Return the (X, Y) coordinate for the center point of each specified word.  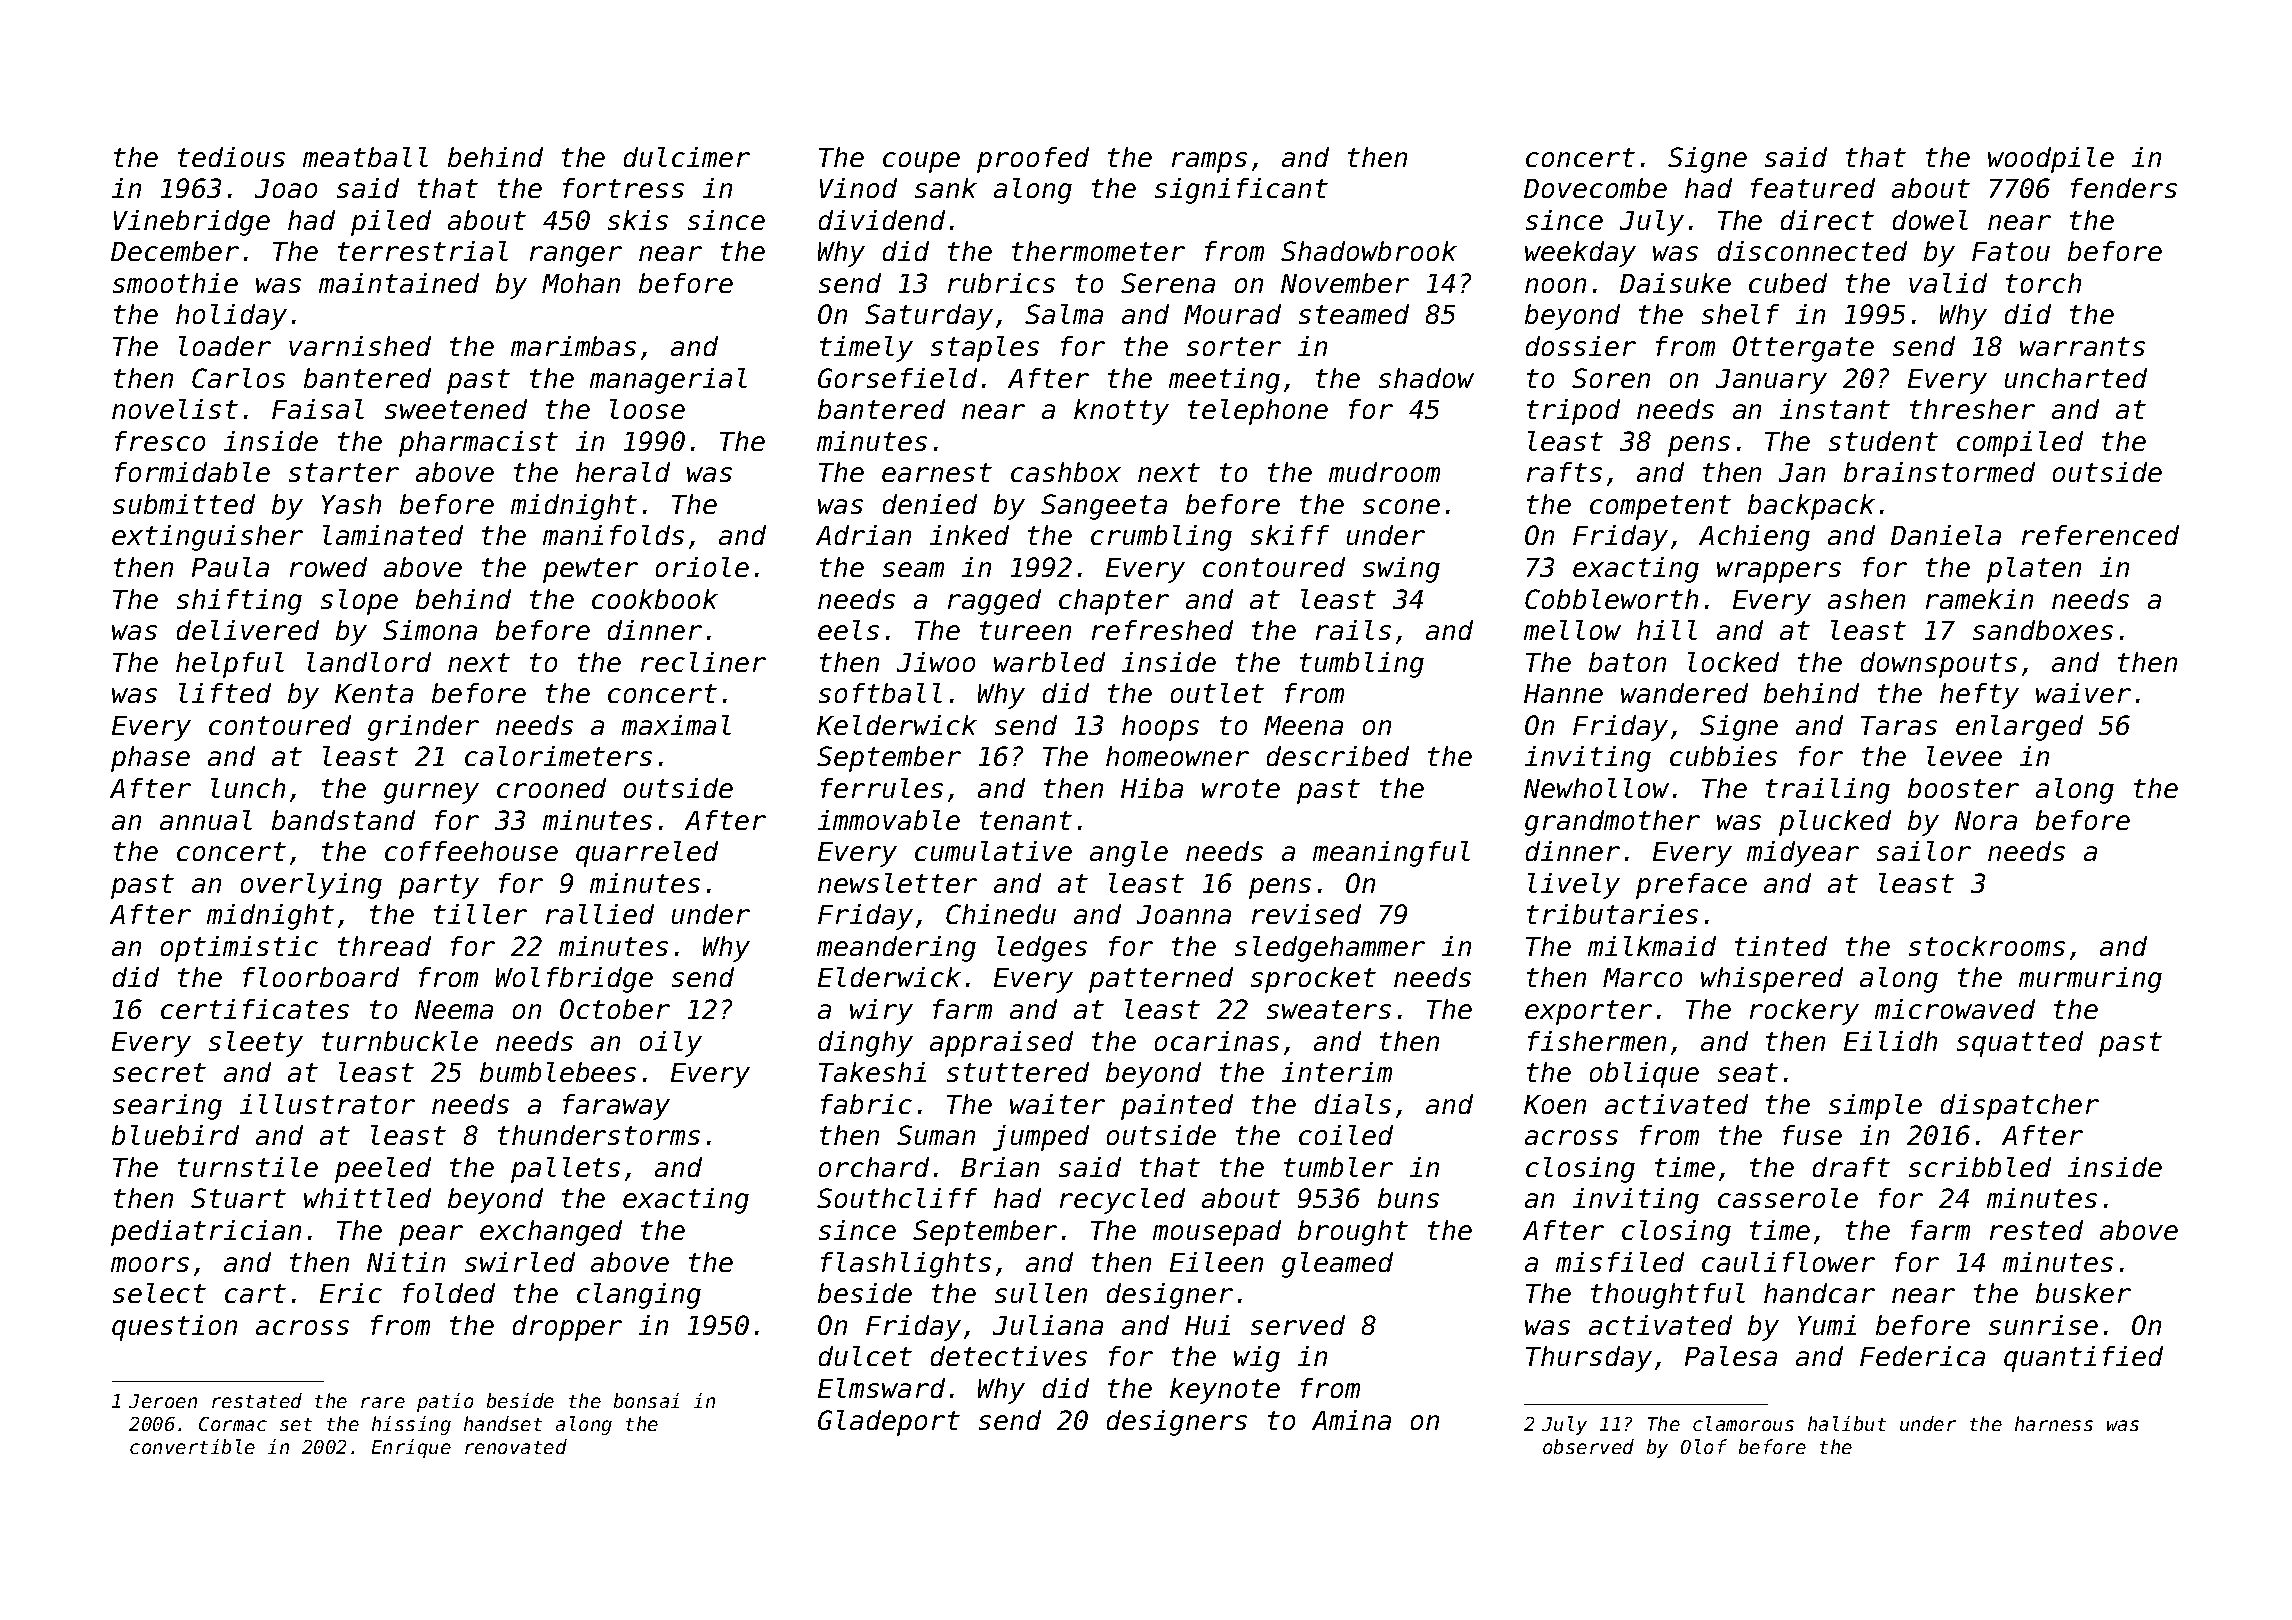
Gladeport (889, 1423)
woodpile (2051, 160)
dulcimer (687, 157)
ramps (1209, 162)
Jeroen (163, 1401)
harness (2054, 1423)
